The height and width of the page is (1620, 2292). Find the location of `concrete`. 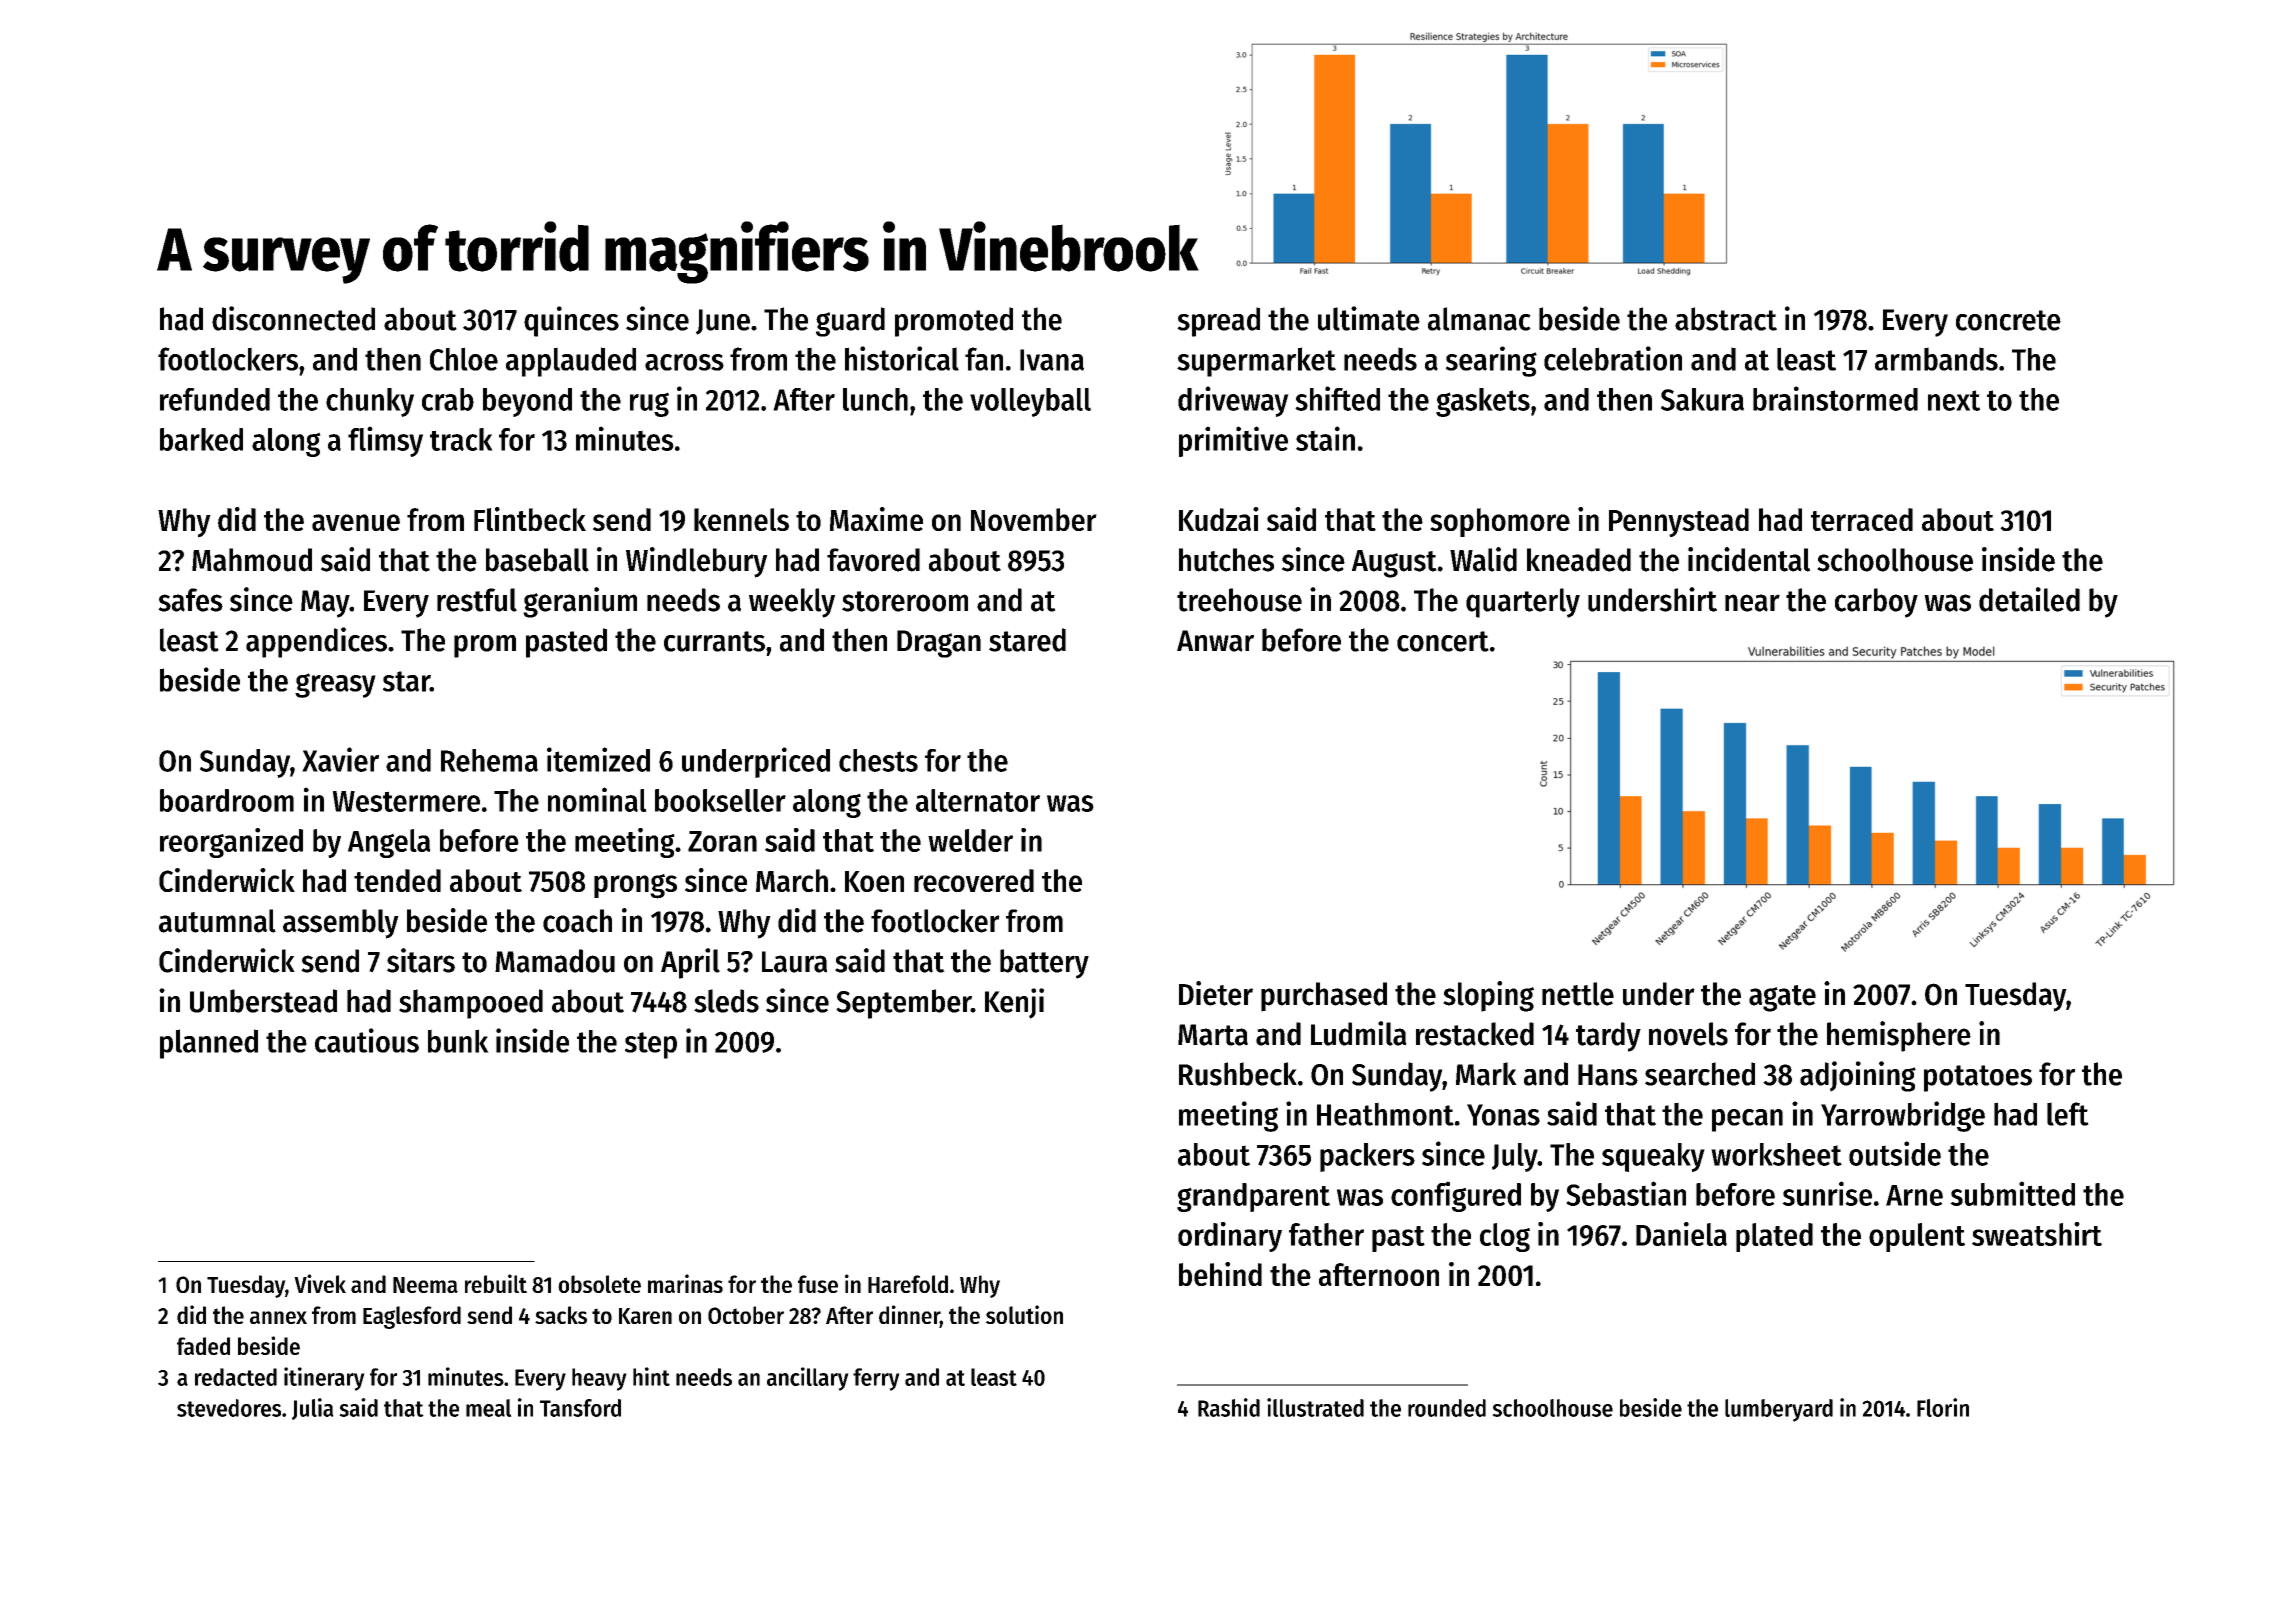

concrete is located at coordinates (2008, 320).
